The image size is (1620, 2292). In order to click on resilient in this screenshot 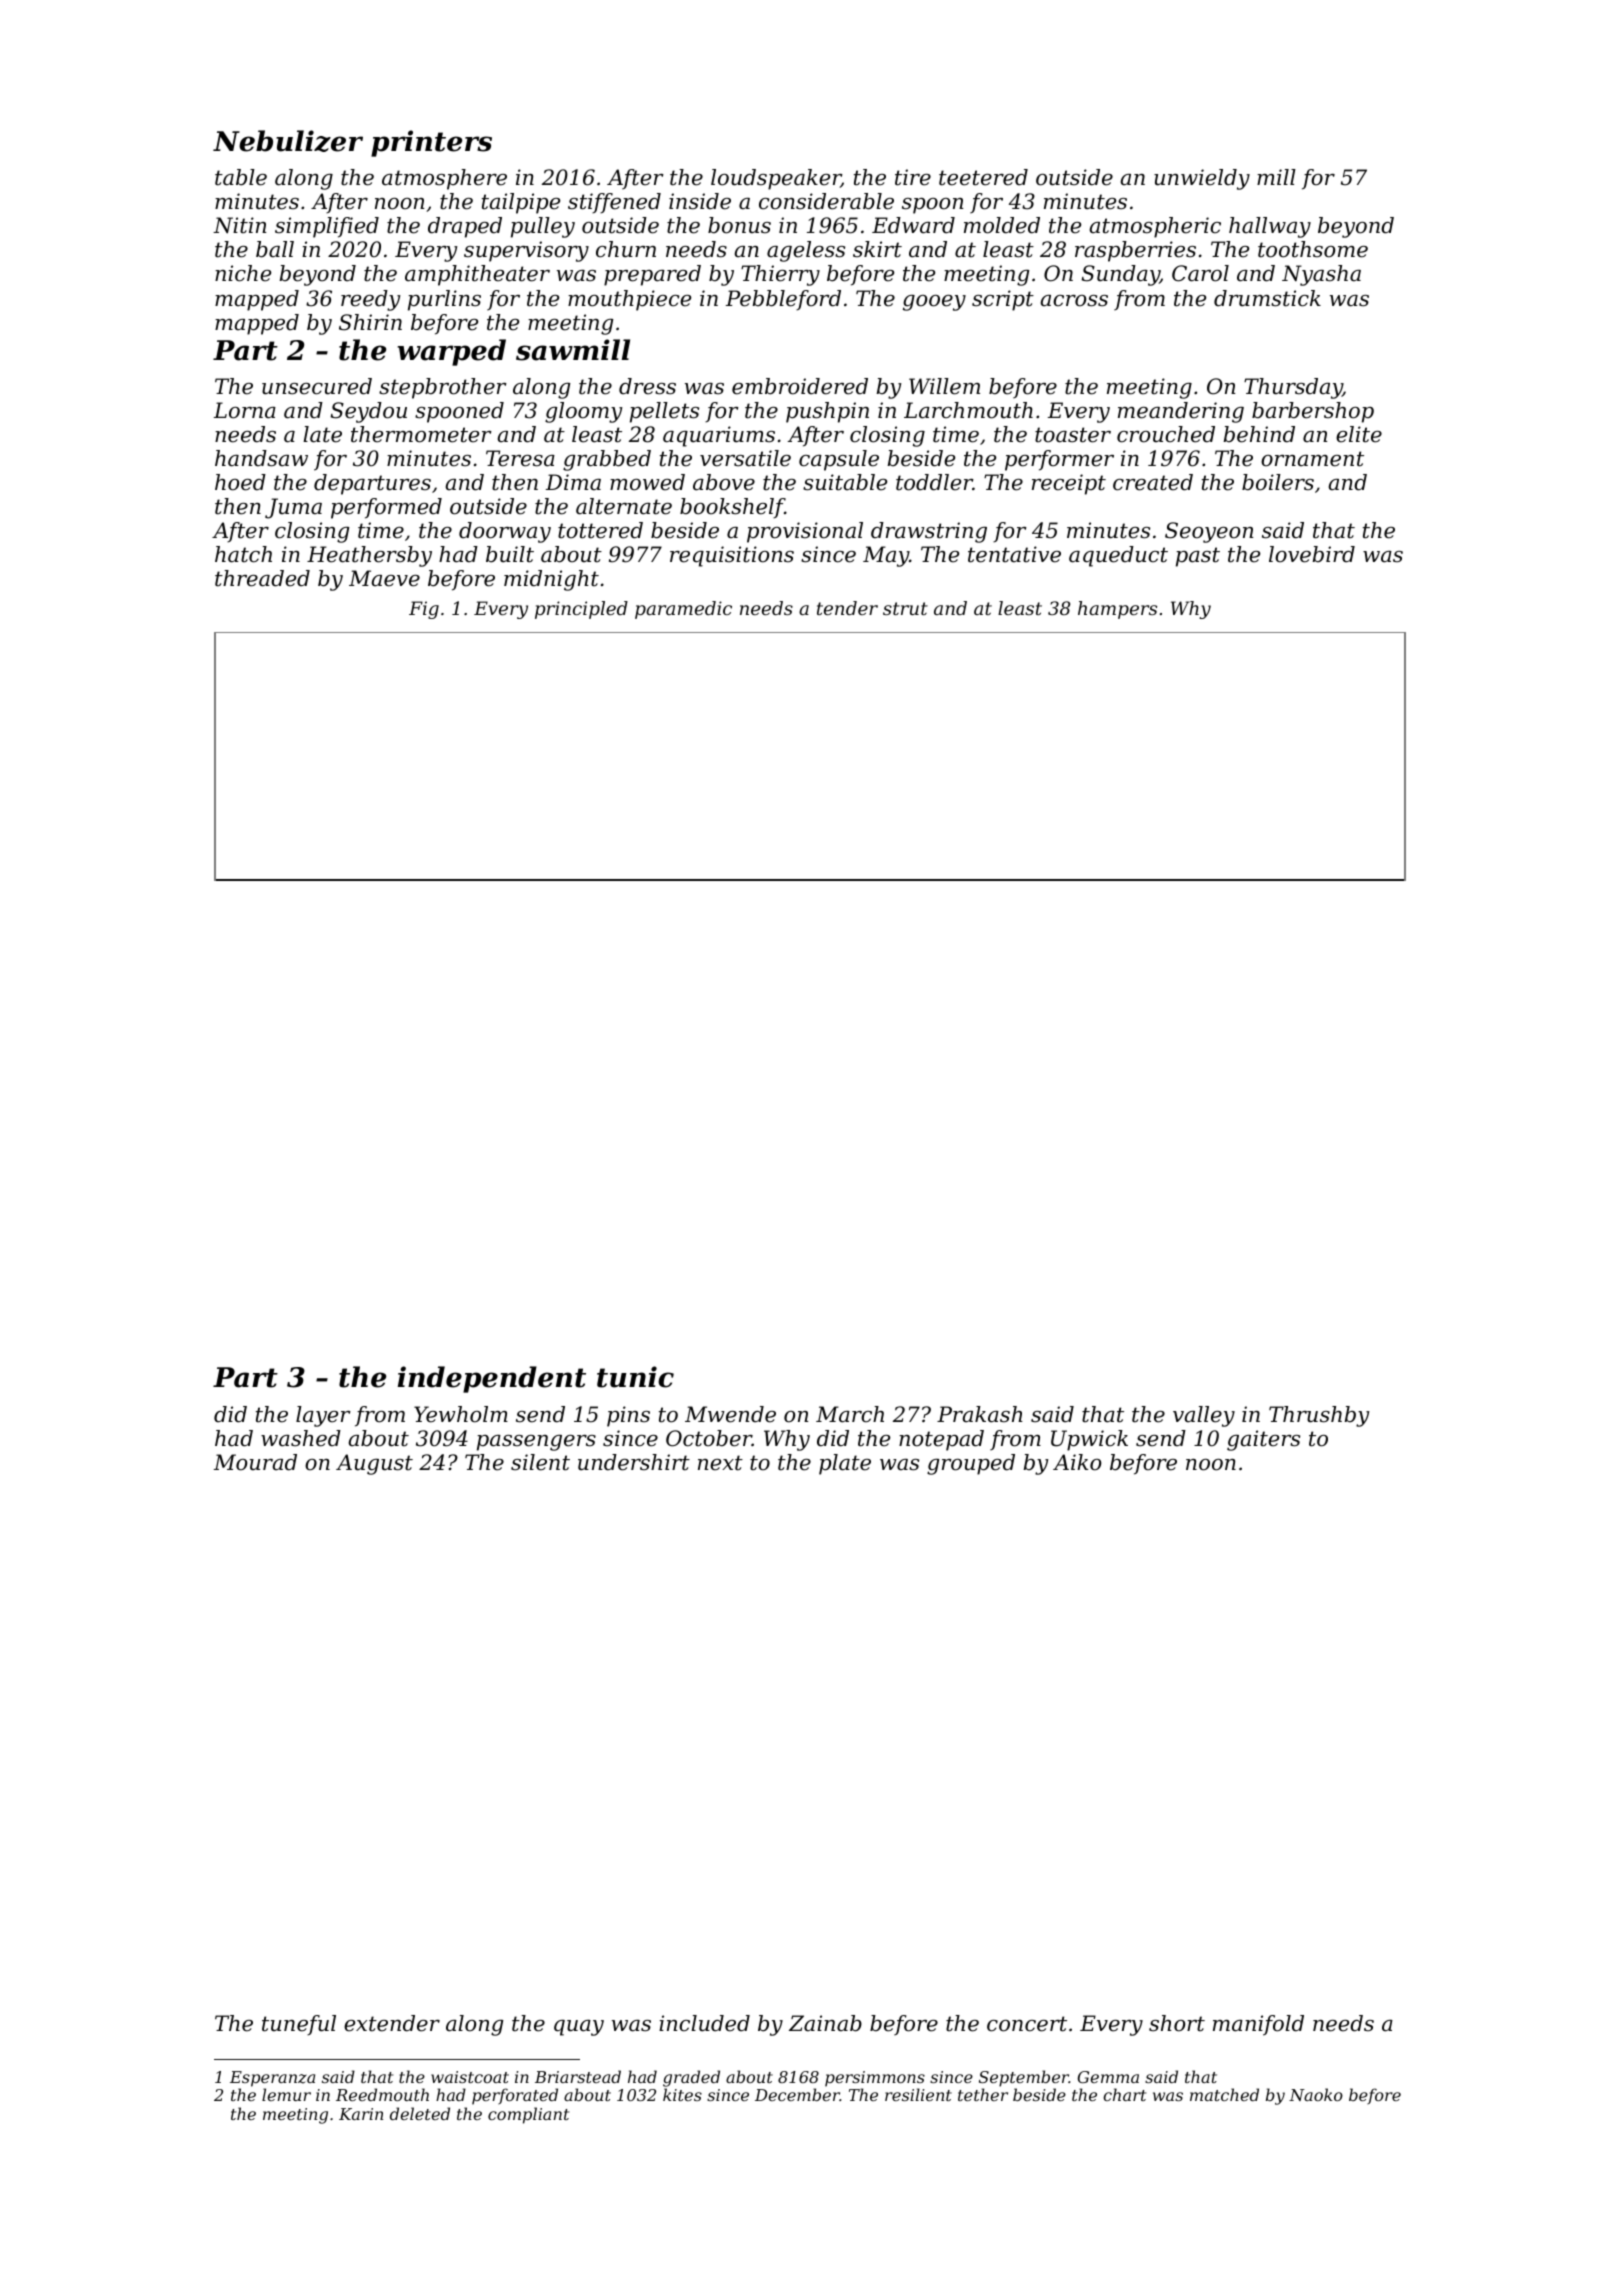, I will do `click(918, 2094)`.
